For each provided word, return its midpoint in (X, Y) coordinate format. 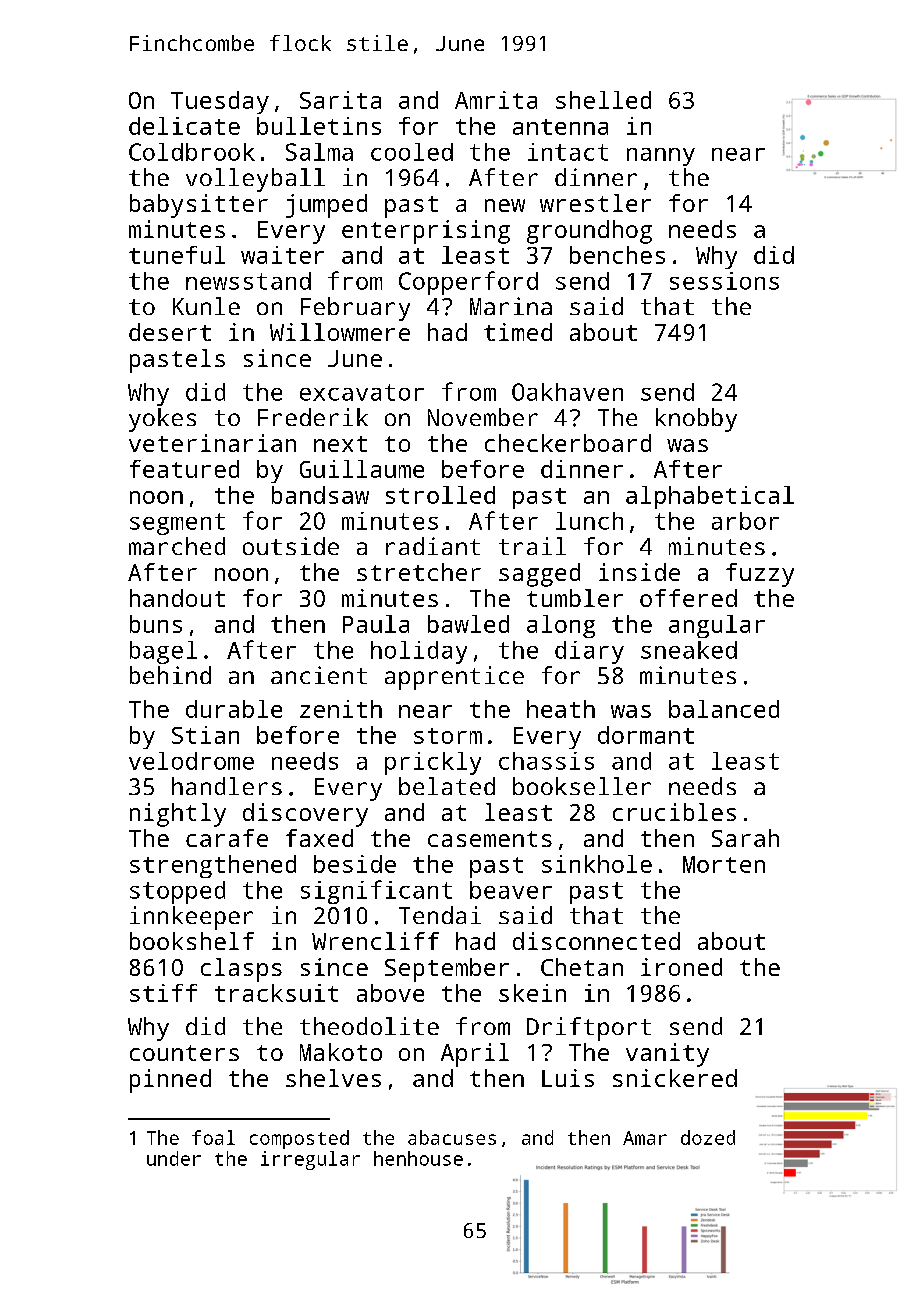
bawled (468, 624)
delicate (184, 126)
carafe (227, 838)
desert (170, 332)
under (174, 1158)
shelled (603, 100)
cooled (412, 152)
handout (177, 598)
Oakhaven (567, 392)
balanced (724, 709)
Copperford (468, 283)
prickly (433, 763)
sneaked (689, 650)
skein (532, 993)
